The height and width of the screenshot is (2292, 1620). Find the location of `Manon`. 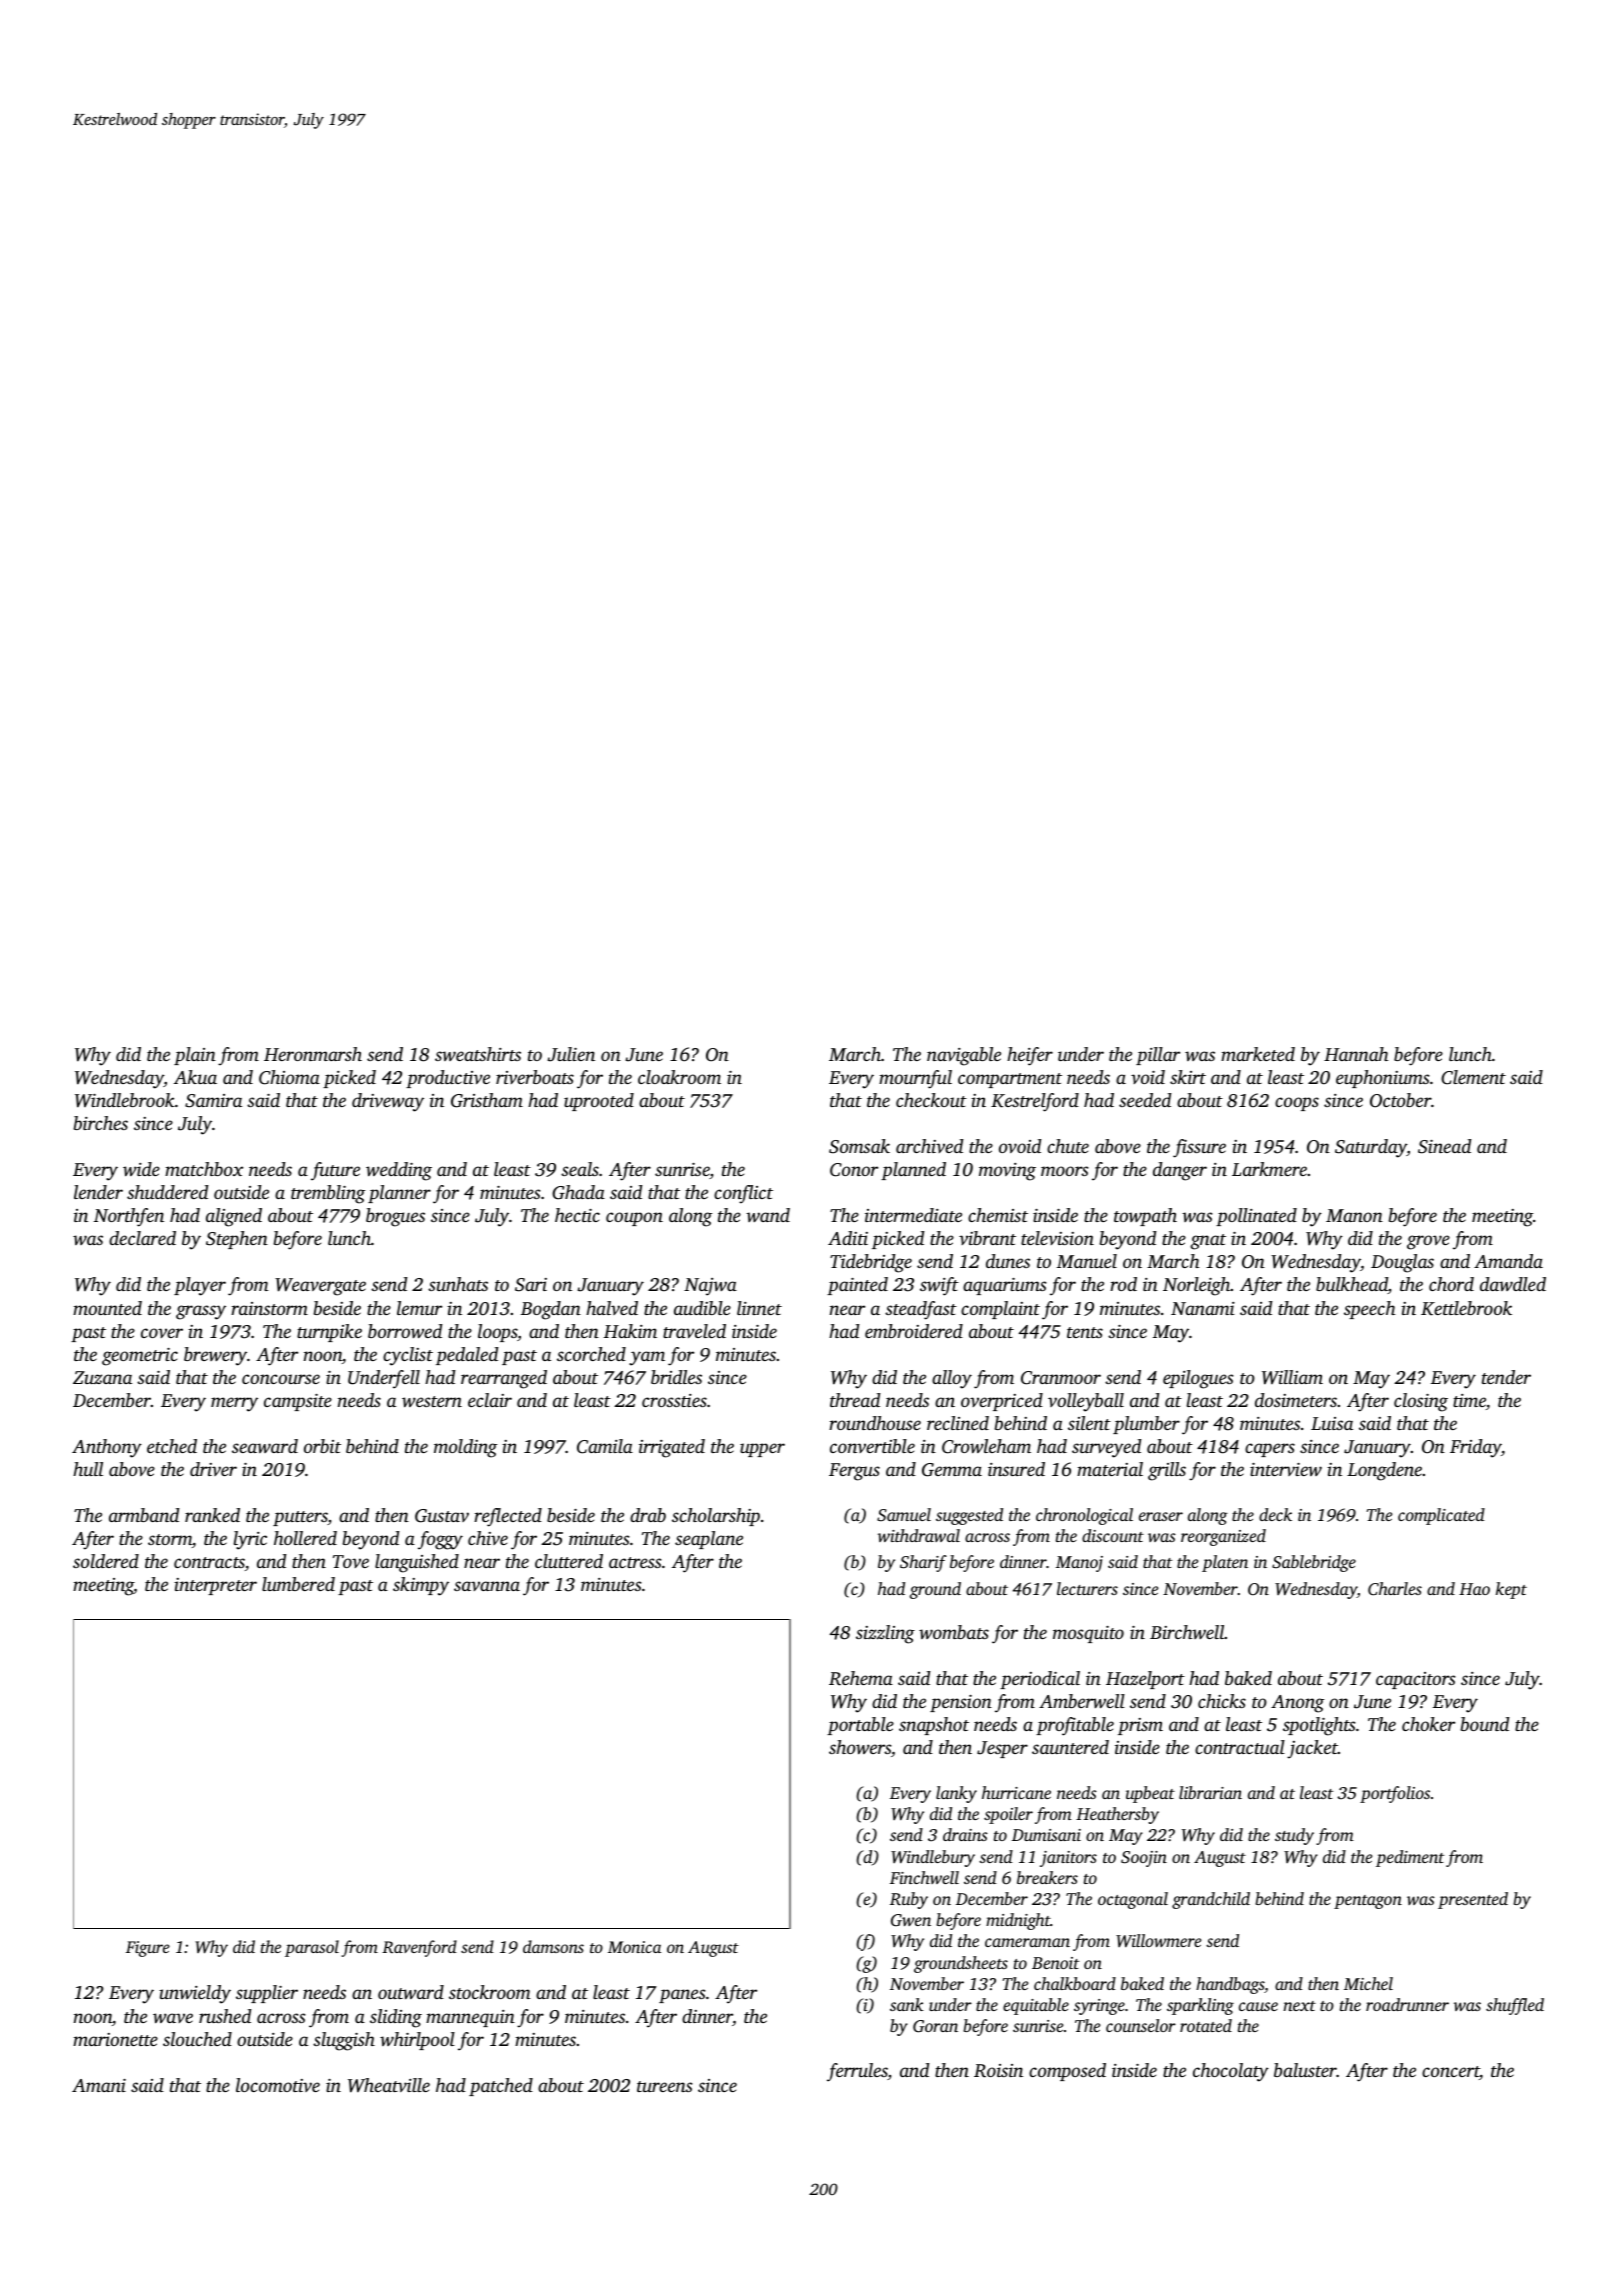

Manon is located at coordinates (1354, 1215).
